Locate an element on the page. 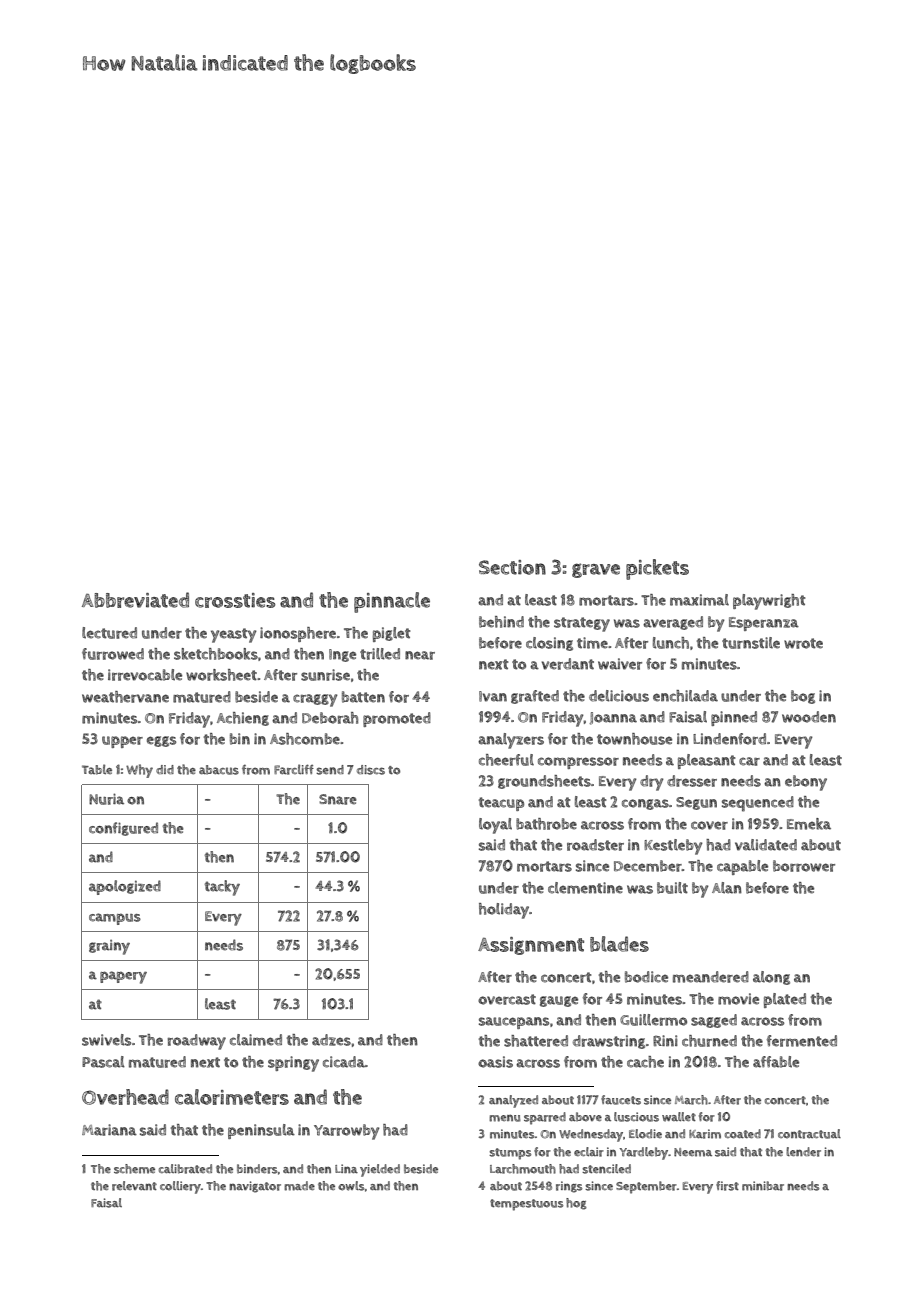  tempestuous is located at coordinates (526, 1205).
